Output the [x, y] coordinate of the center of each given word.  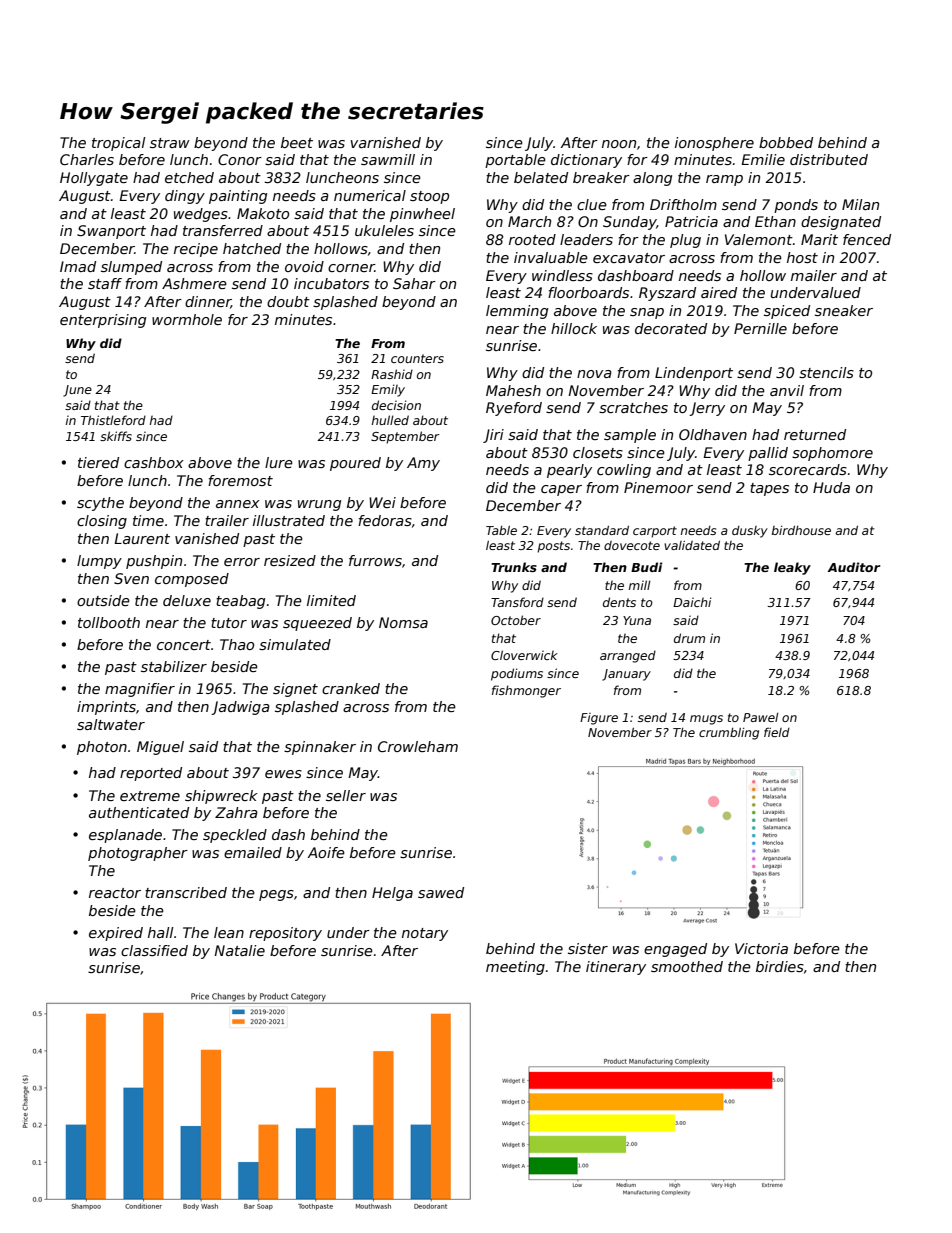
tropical [119, 144]
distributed [829, 159]
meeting [515, 968]
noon [619, 144]
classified [154, 950]
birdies [780, 966]
